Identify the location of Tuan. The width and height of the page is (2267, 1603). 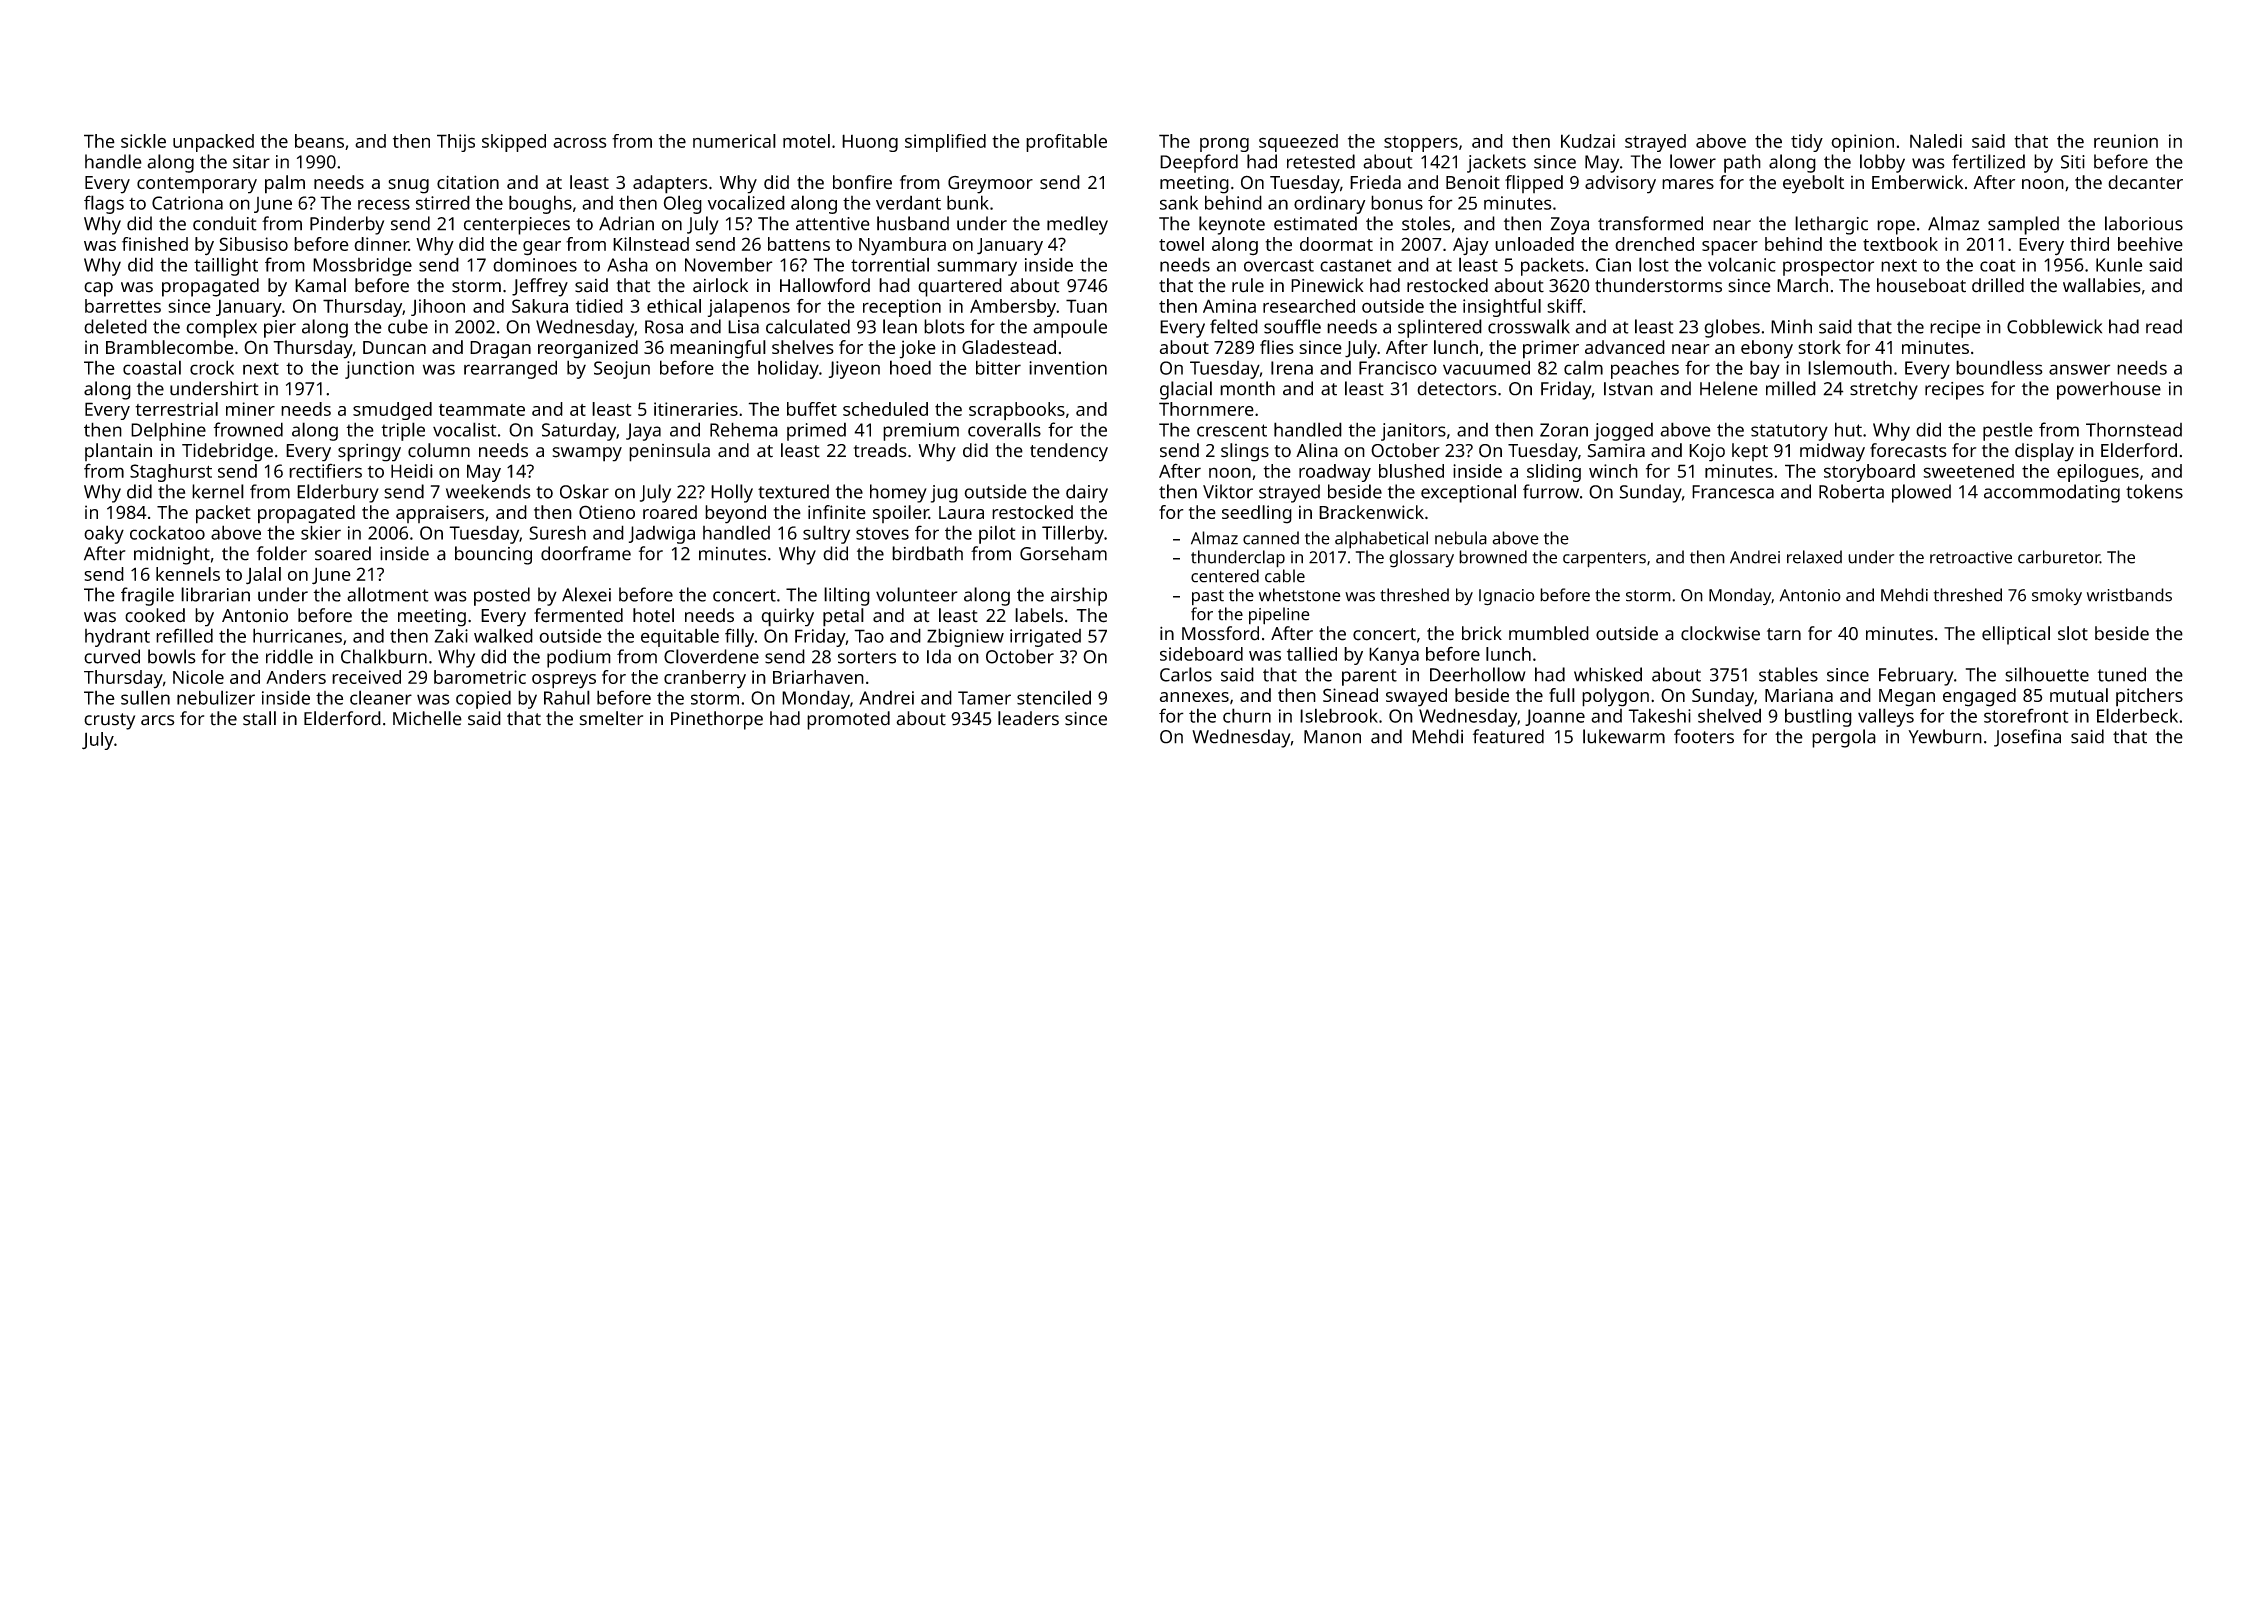
(1086, 306).
